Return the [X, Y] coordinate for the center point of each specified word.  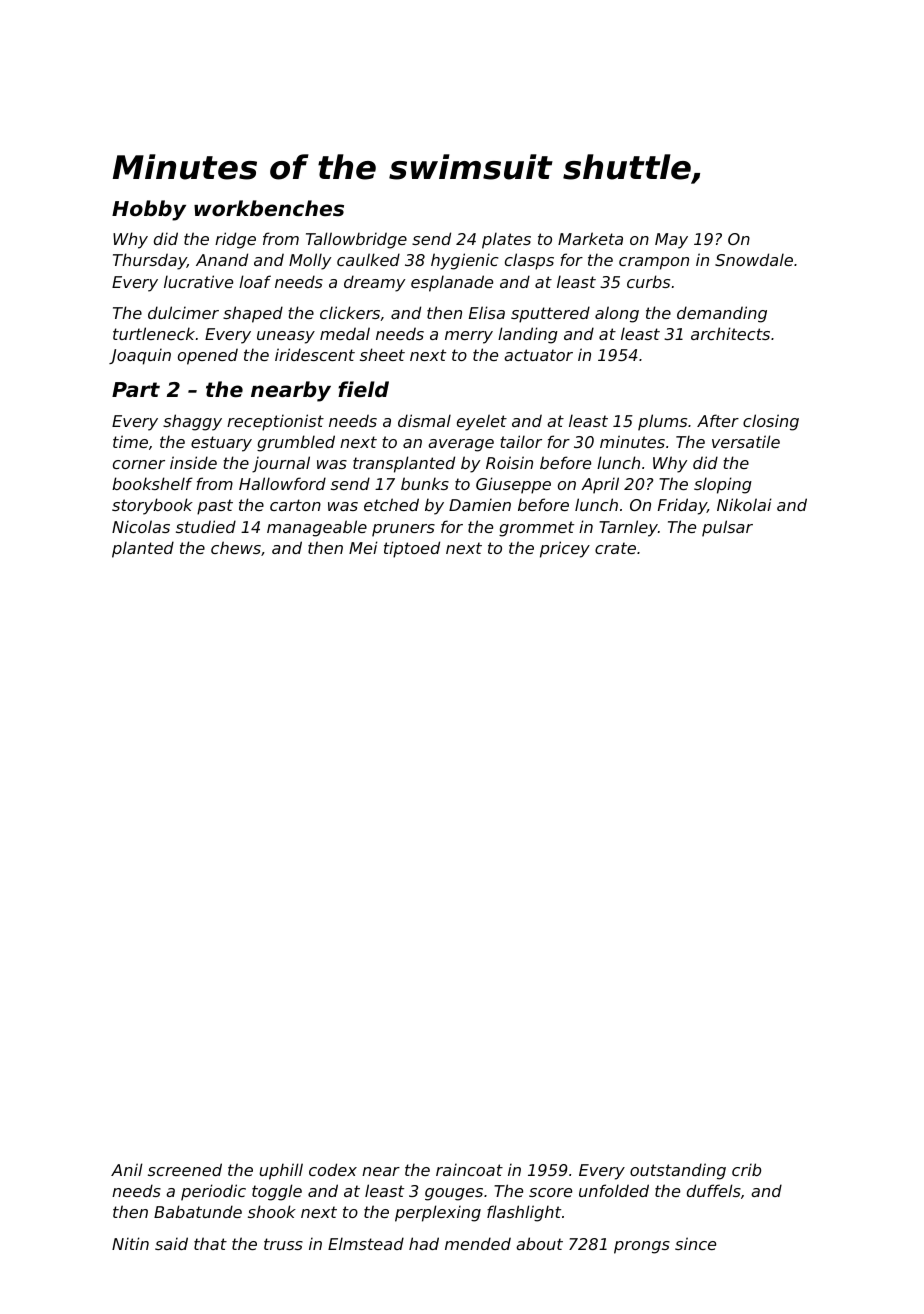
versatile [746, 441]
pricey [565, 549]
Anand [222, 259]
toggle [277, 1192]
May [671, 241]
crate [615, 548]
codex [333, 1169]
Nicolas [141, 526]
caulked [368, 259]
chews [236, 547]
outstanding [678, 1171]
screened [185, 1169]
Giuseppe [513, 485]
